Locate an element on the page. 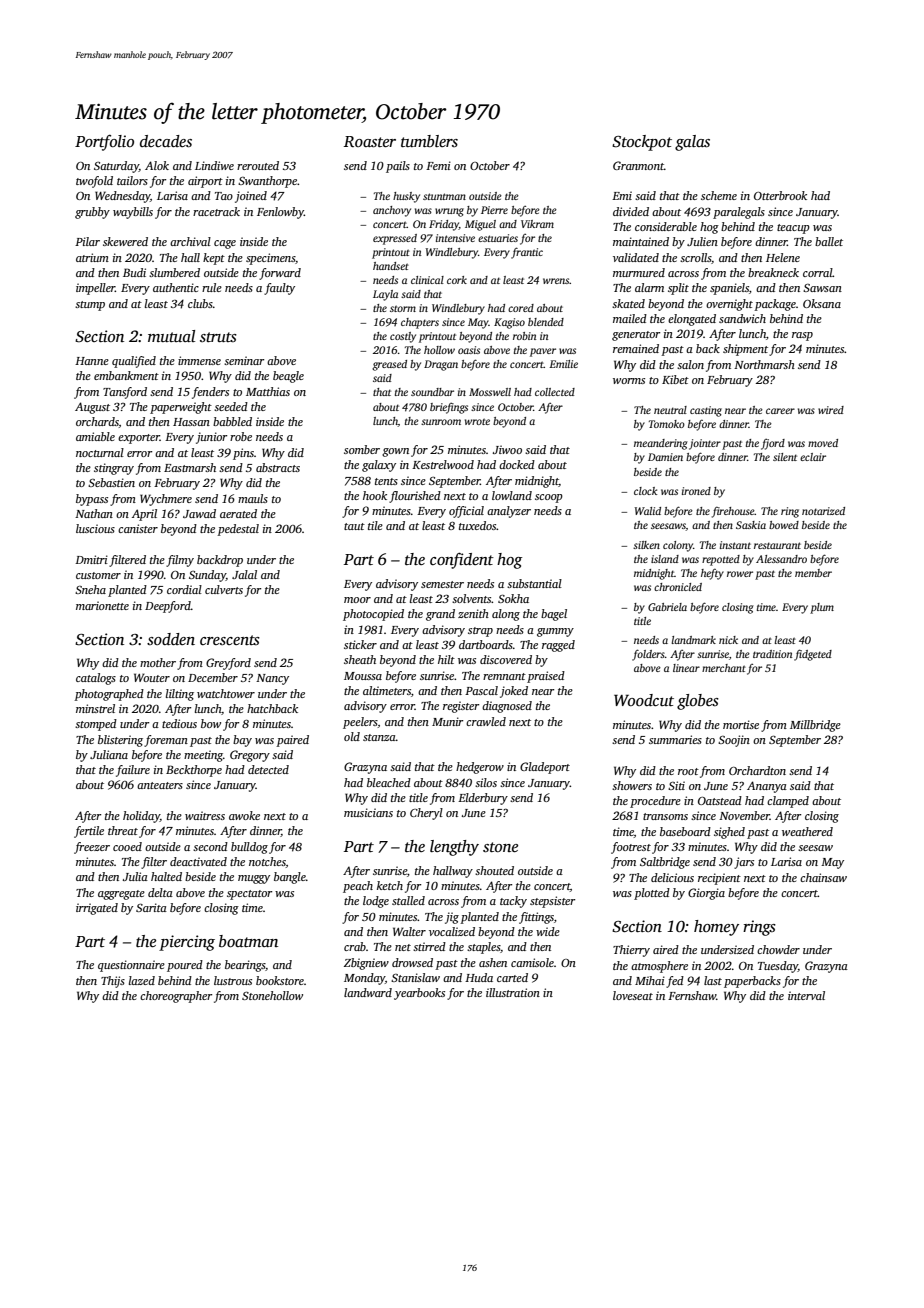 Image resolution: width=924 pixels, height=1308 pixels. camisole is located at coordinates (532, 962).
